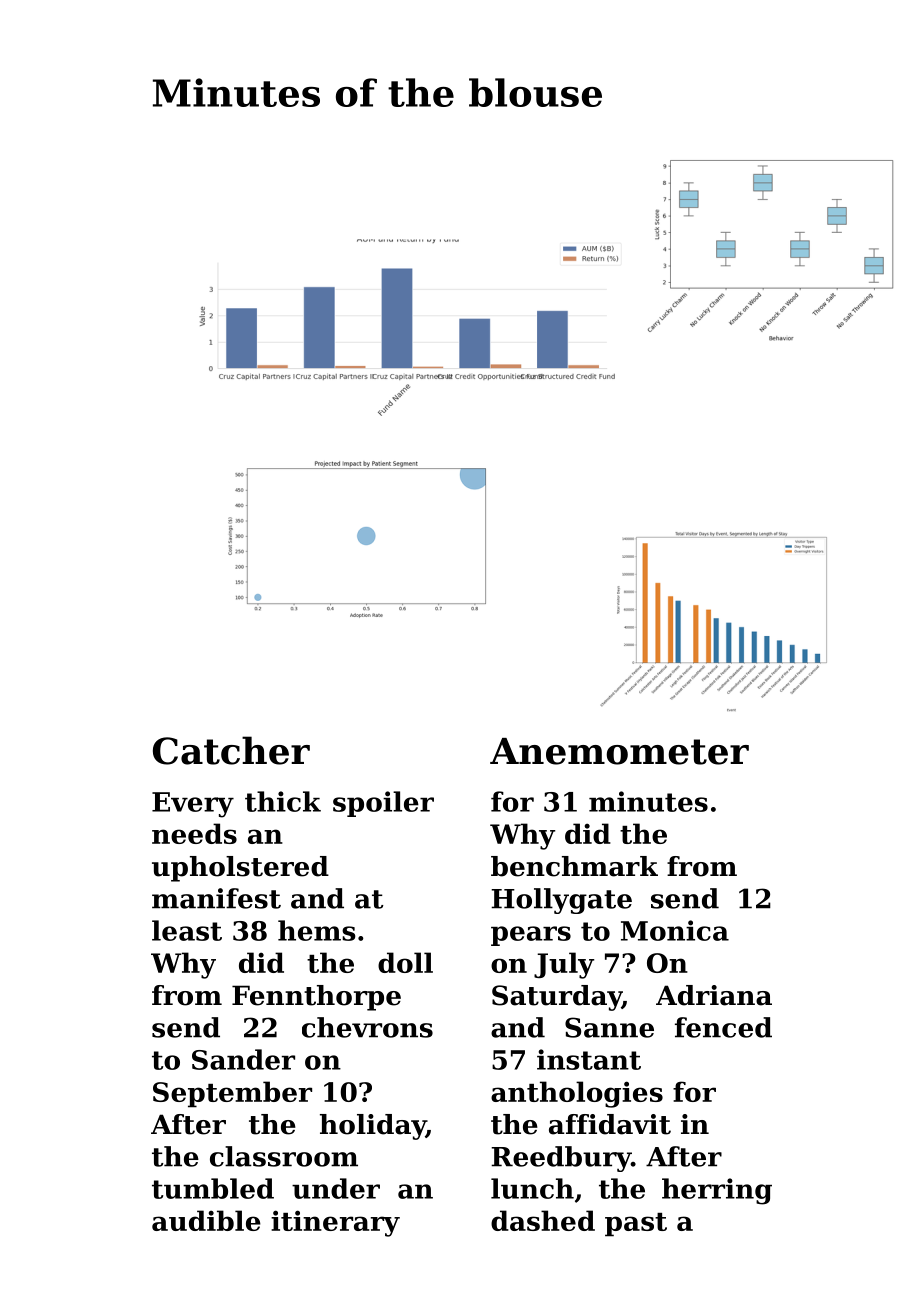 The height and width of the page is (1311, 924). What do you see at coordinates (714, 995) in the page?
I see `Adriana` at bounding box center [714, 995].
